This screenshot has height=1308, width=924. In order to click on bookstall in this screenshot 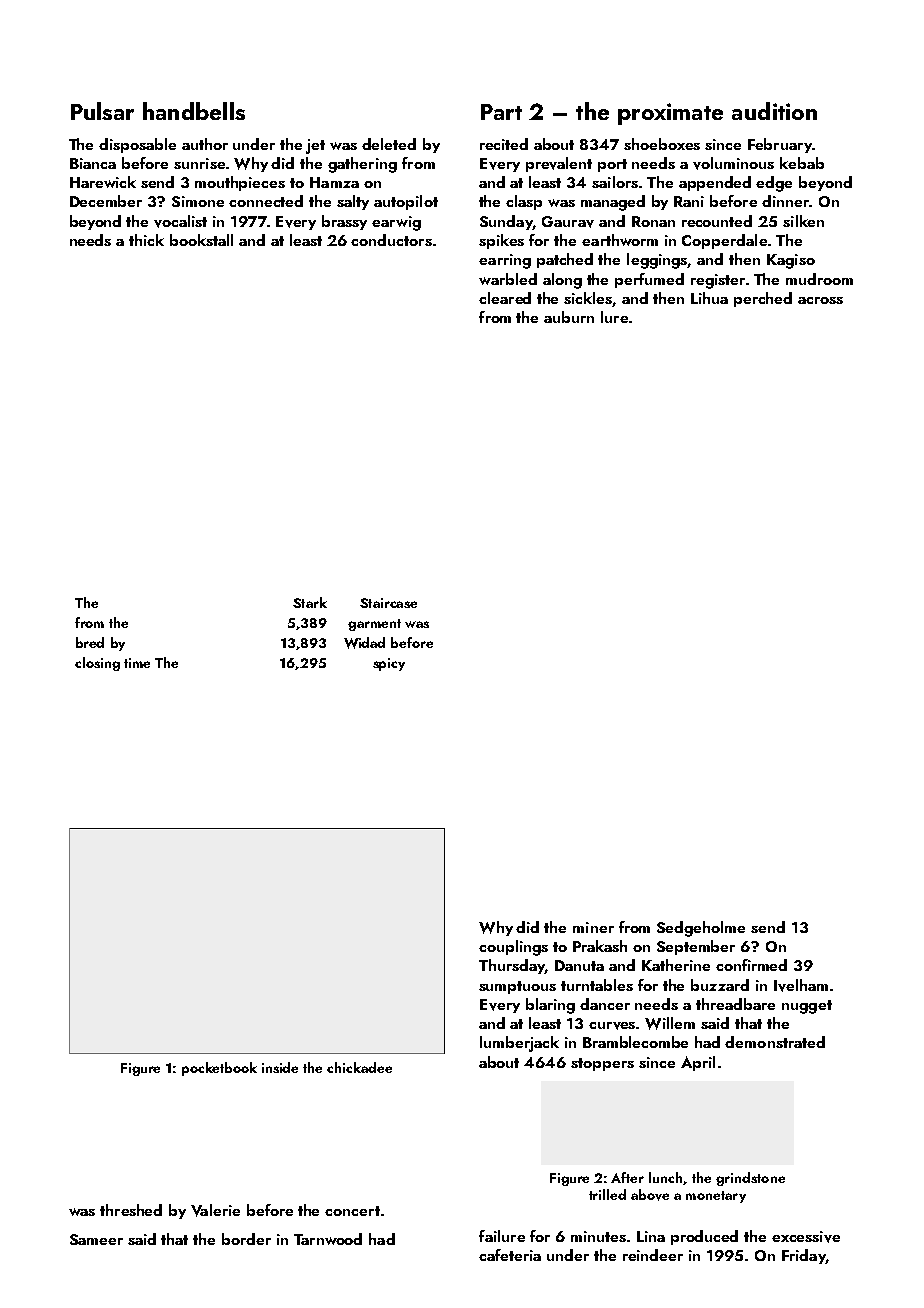, I will do `click(201, 240)`.
